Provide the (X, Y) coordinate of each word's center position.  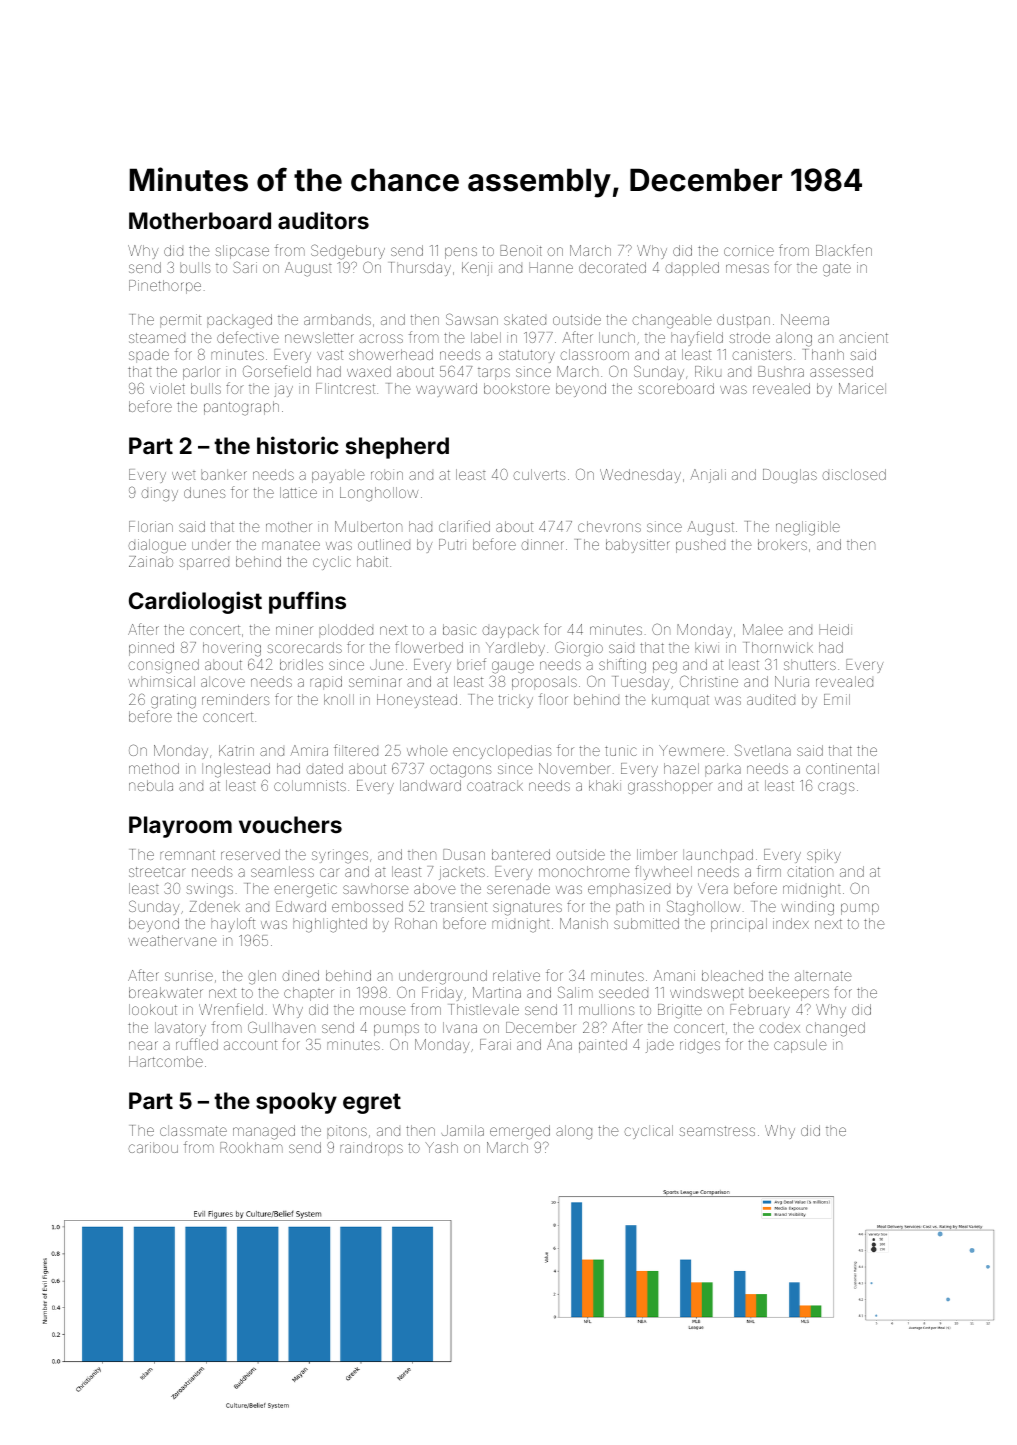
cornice (749, 250)
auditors (323, 220)
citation (810, 871)
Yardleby (515, 649)
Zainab (151, 561)
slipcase (242, 252)
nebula (151, 785)
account (250, 1045)
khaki (605, 785)
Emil (837, 699)
